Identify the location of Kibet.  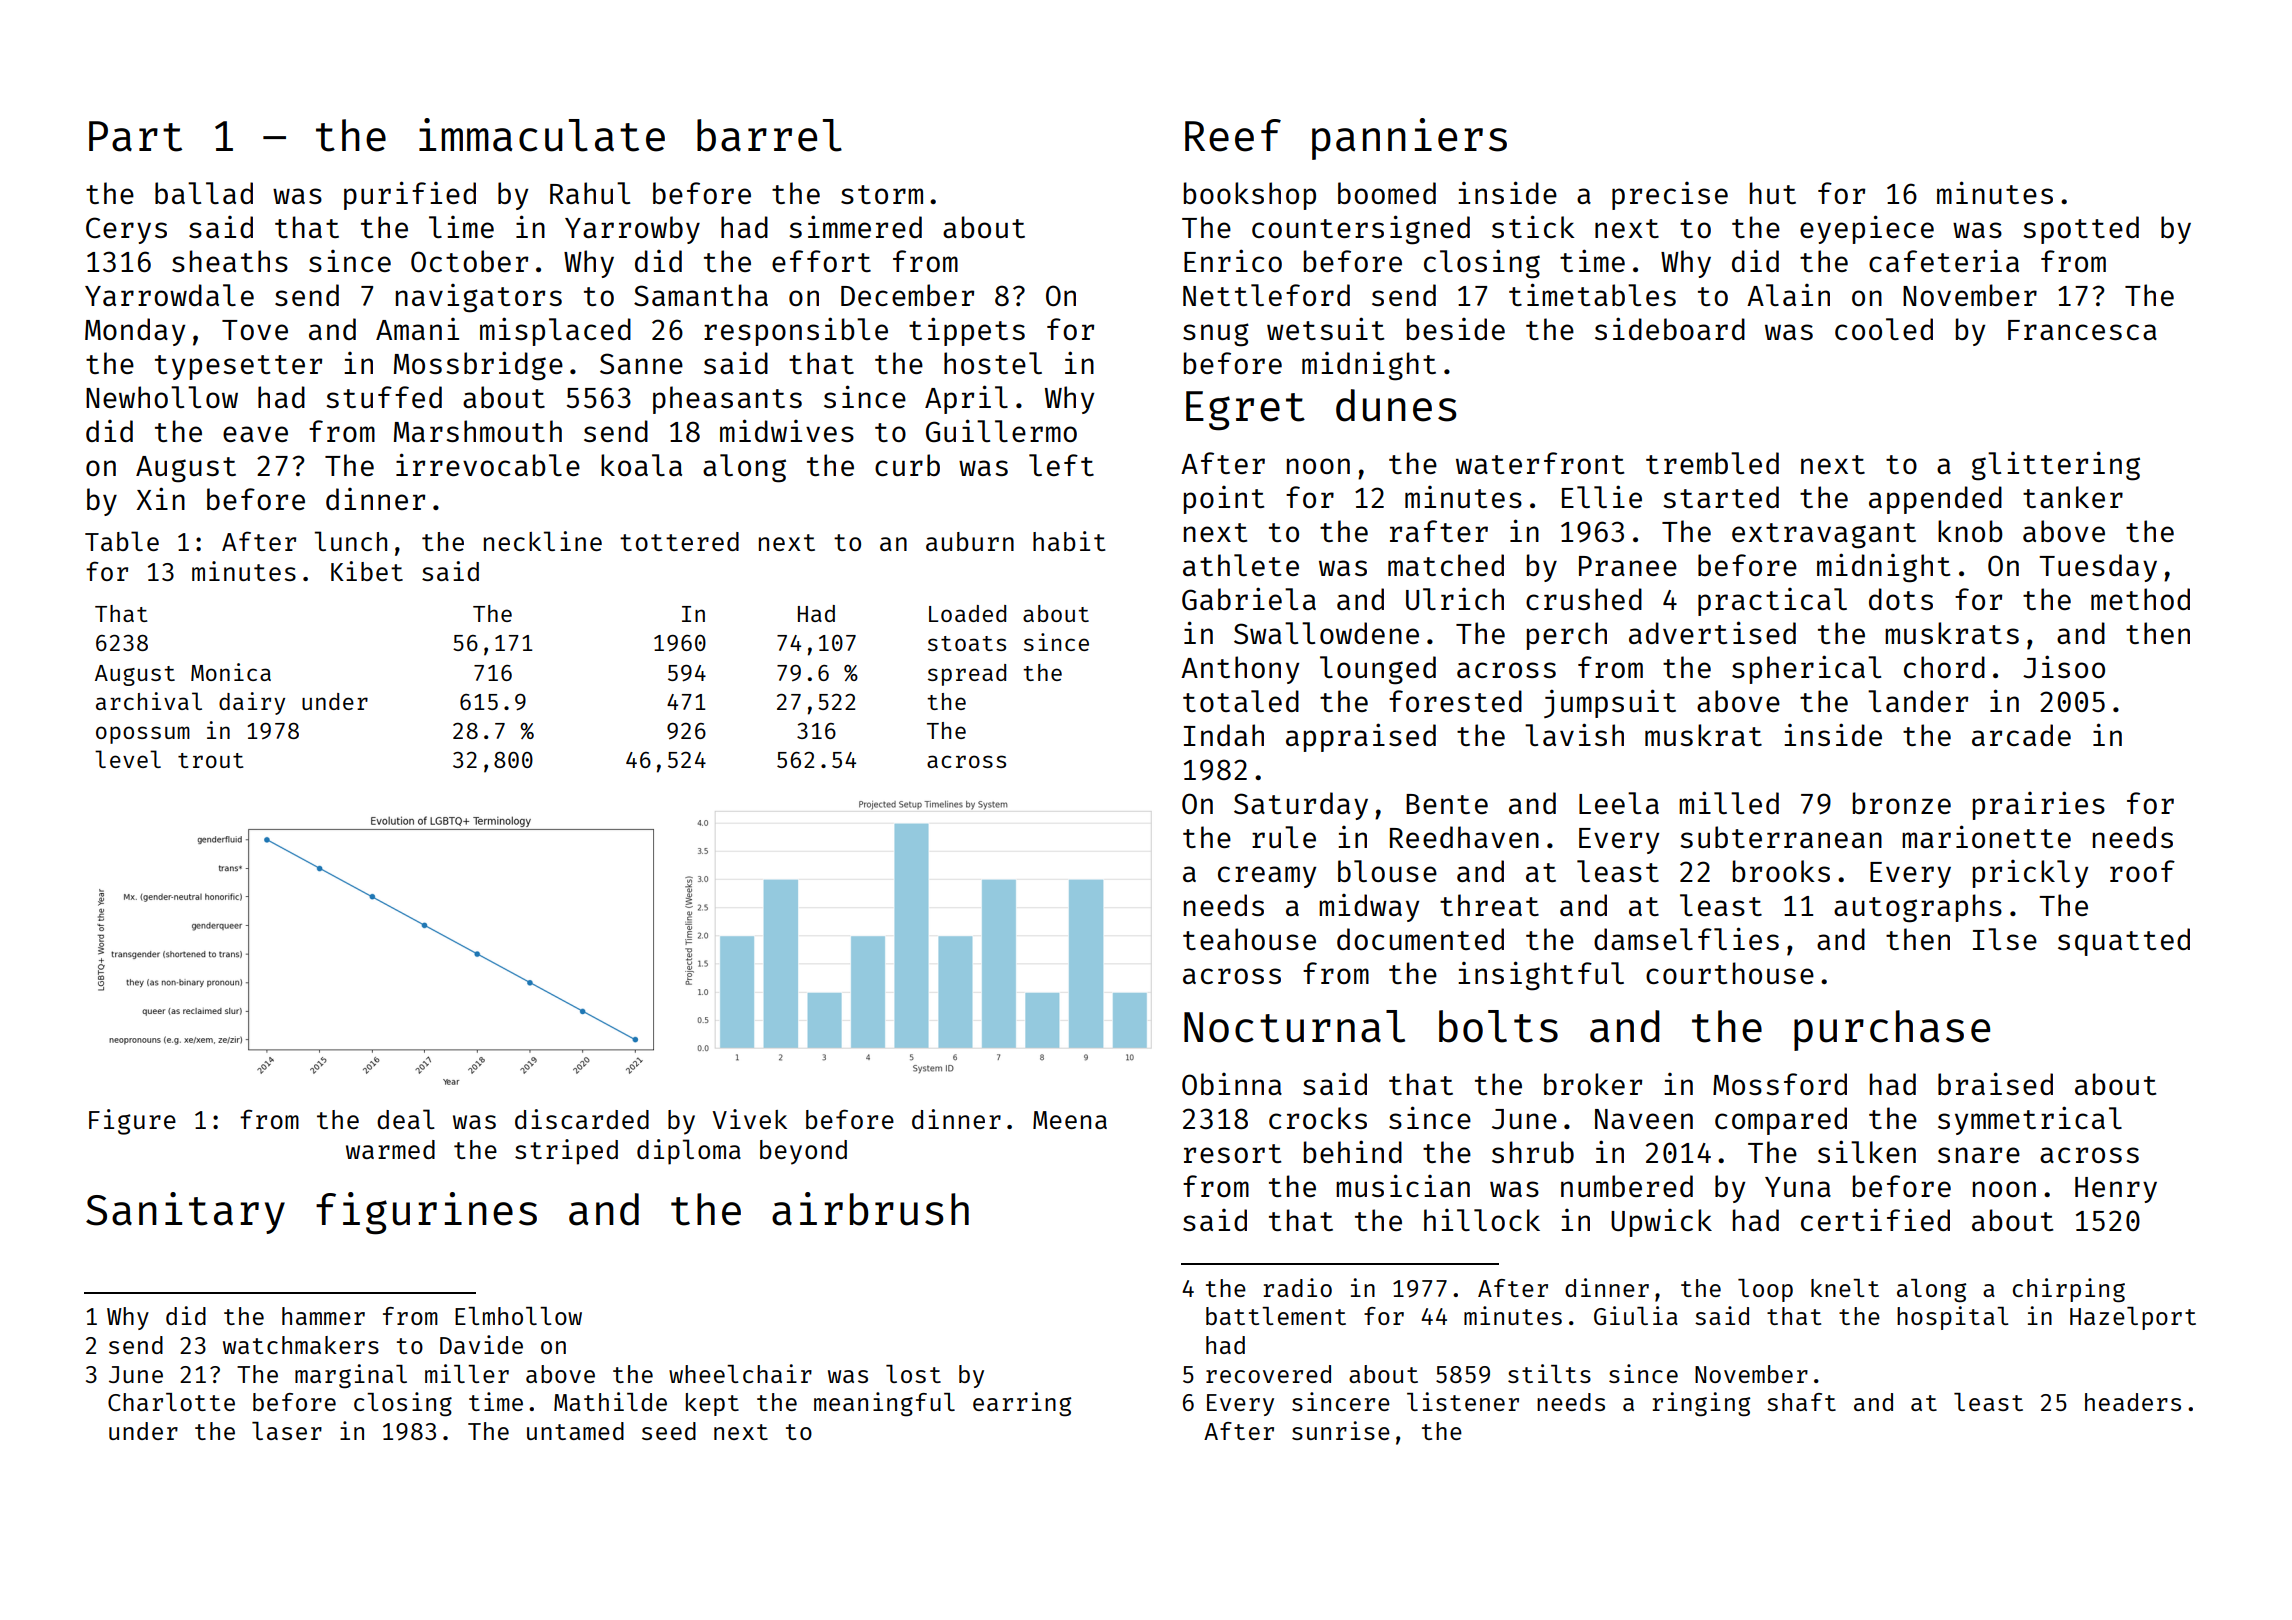
(367, 571).
